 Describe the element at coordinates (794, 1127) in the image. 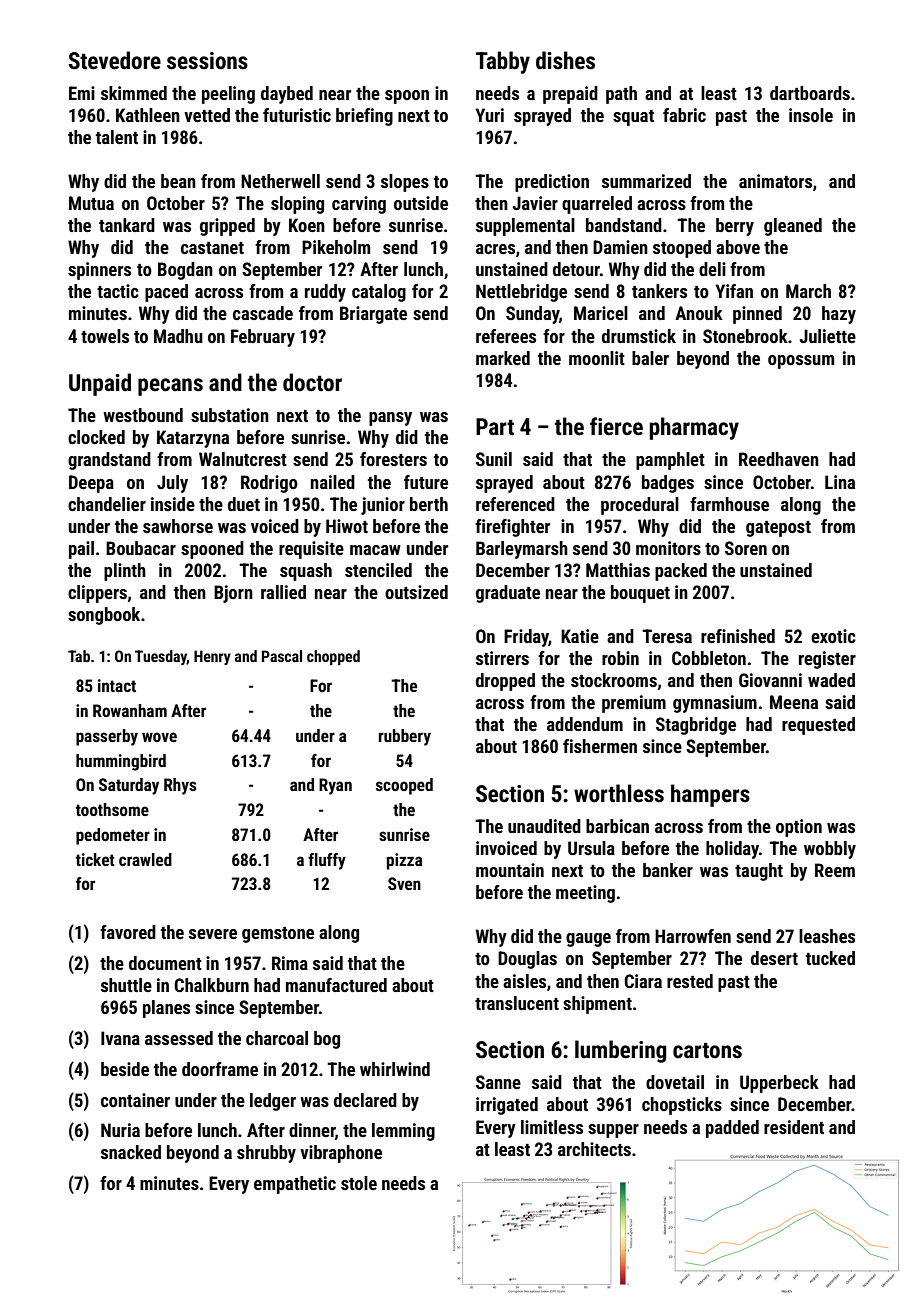

I see `resident` at that location.
